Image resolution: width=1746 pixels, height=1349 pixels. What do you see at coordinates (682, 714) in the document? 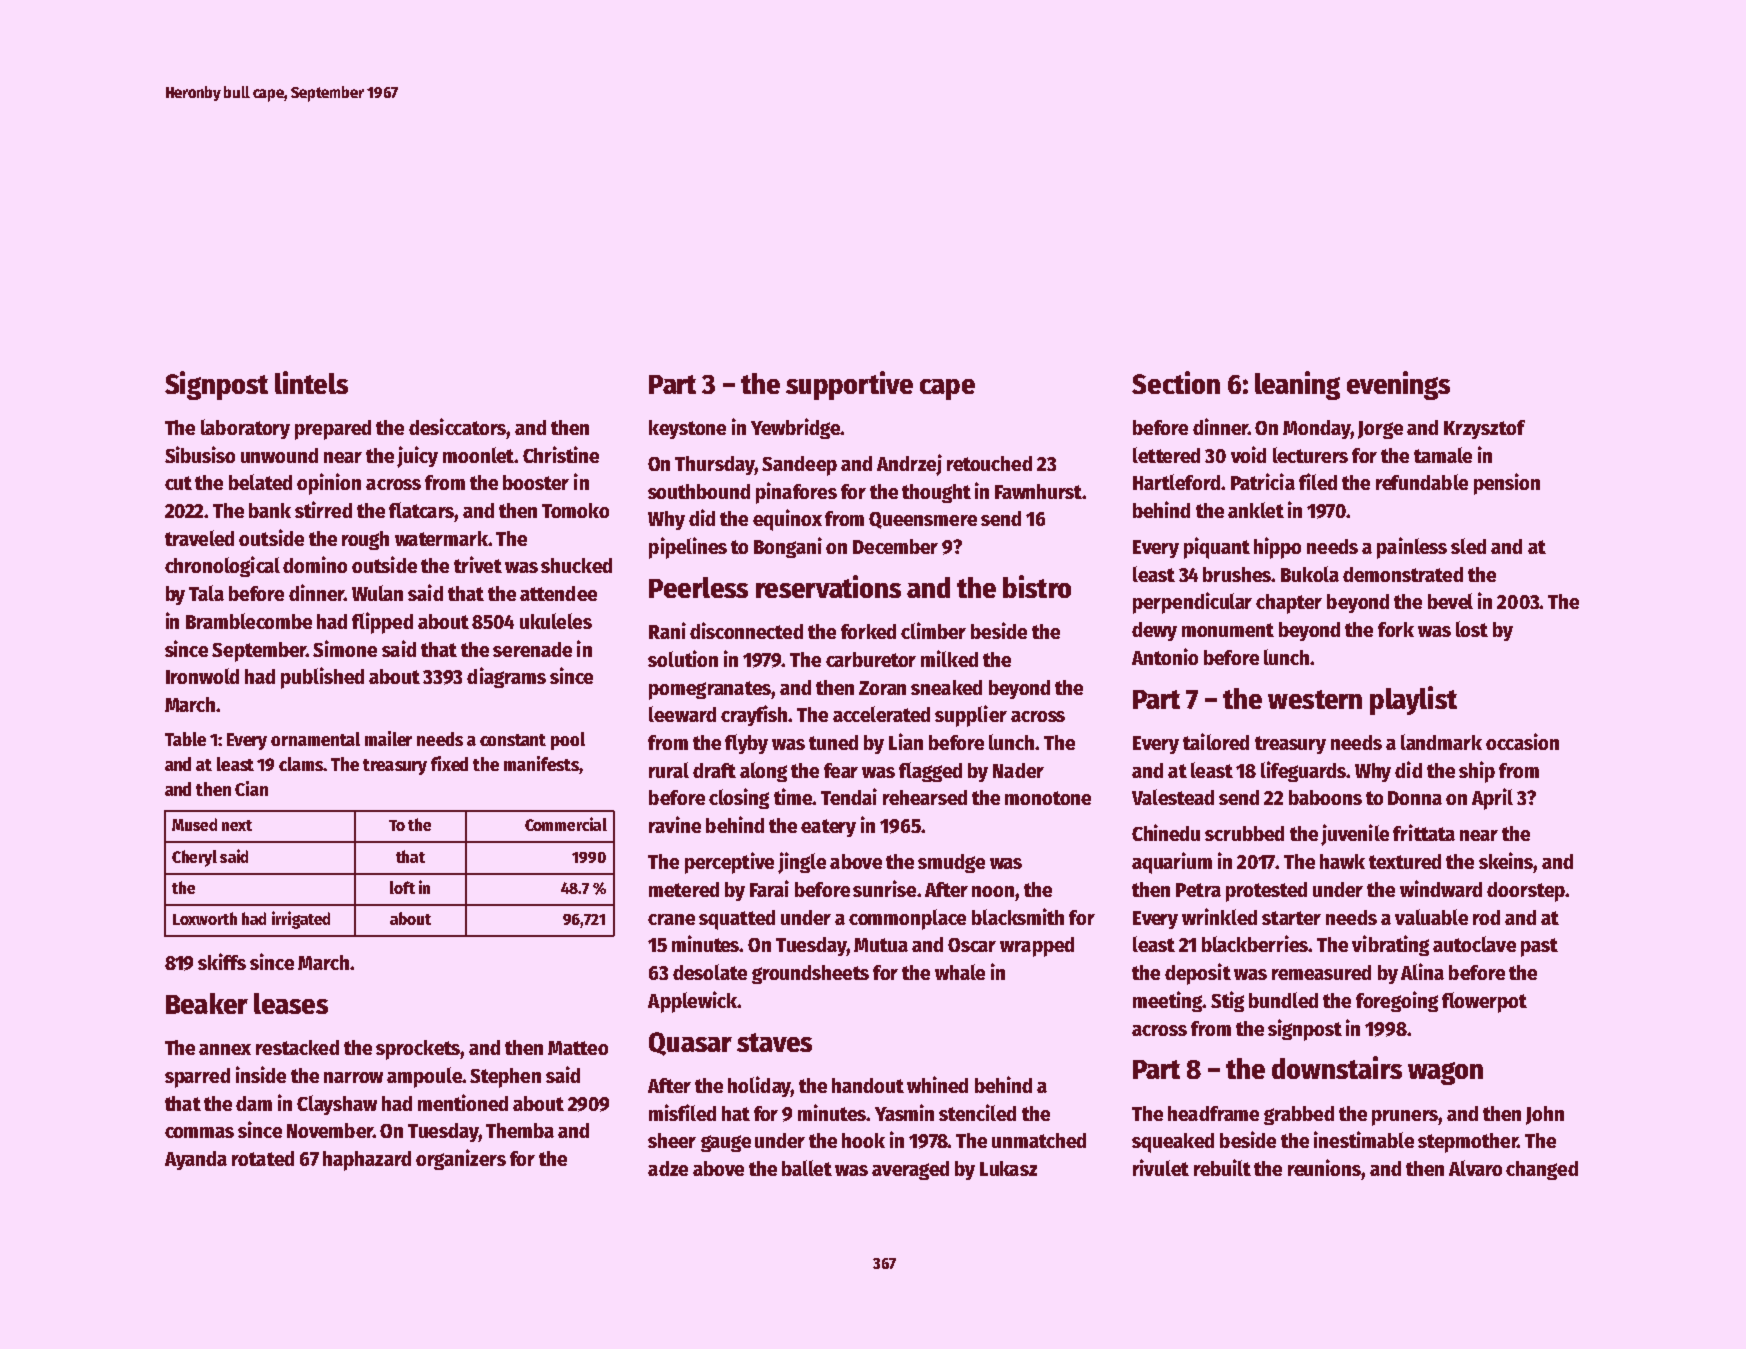
I see `leeward` at bounding box center [682, 714].
